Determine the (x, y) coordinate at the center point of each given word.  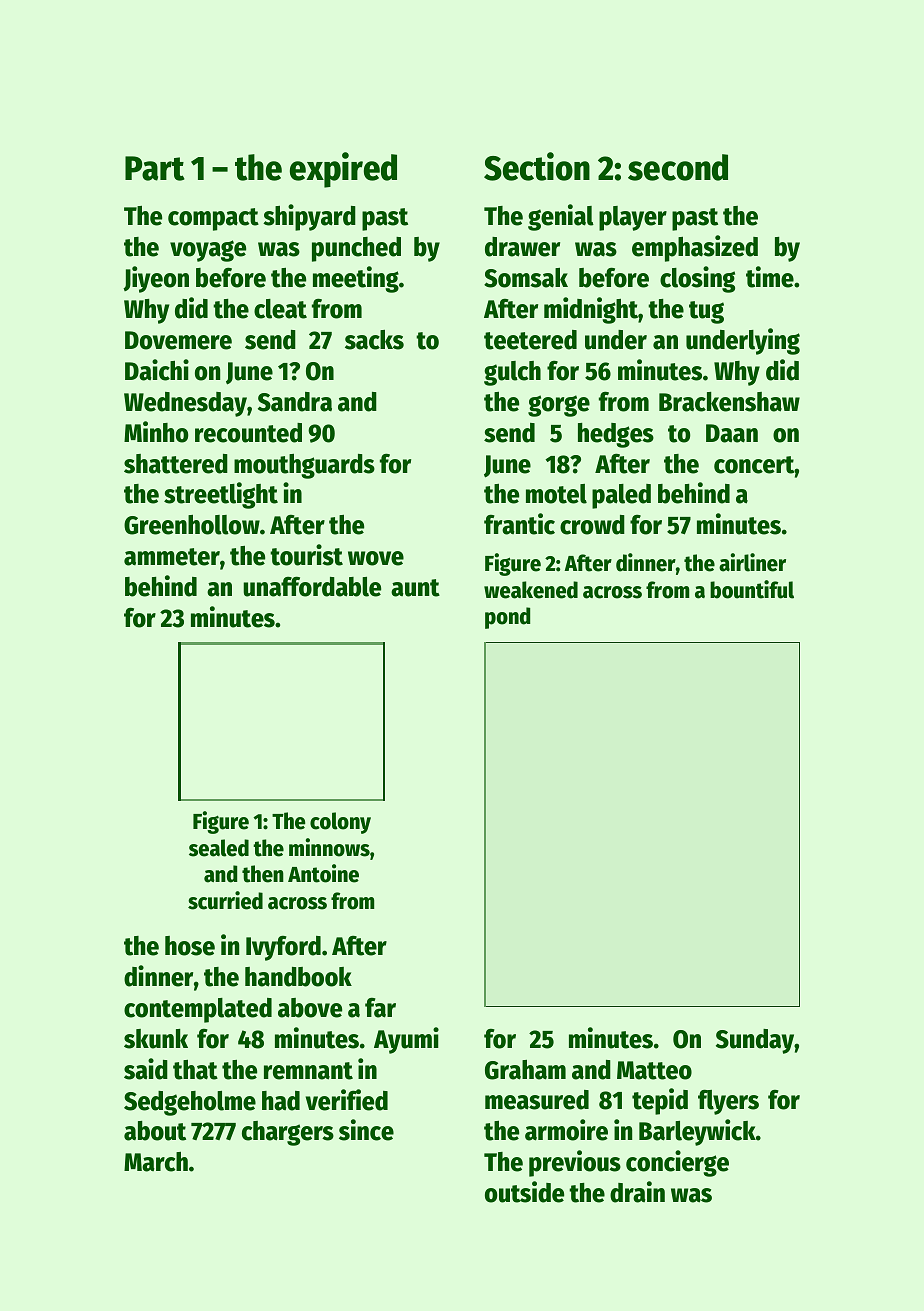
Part (155, 168)
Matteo (654, 1070)
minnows (329, 847)
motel (556, 494)
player (633, 218)
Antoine (323, 873)
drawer (522, 247)
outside (524, 1192)
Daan (732, 433)
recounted (248, 433)
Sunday (755, 1041)
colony (340, 823)
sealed (219, 848)
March (156, 1162)
